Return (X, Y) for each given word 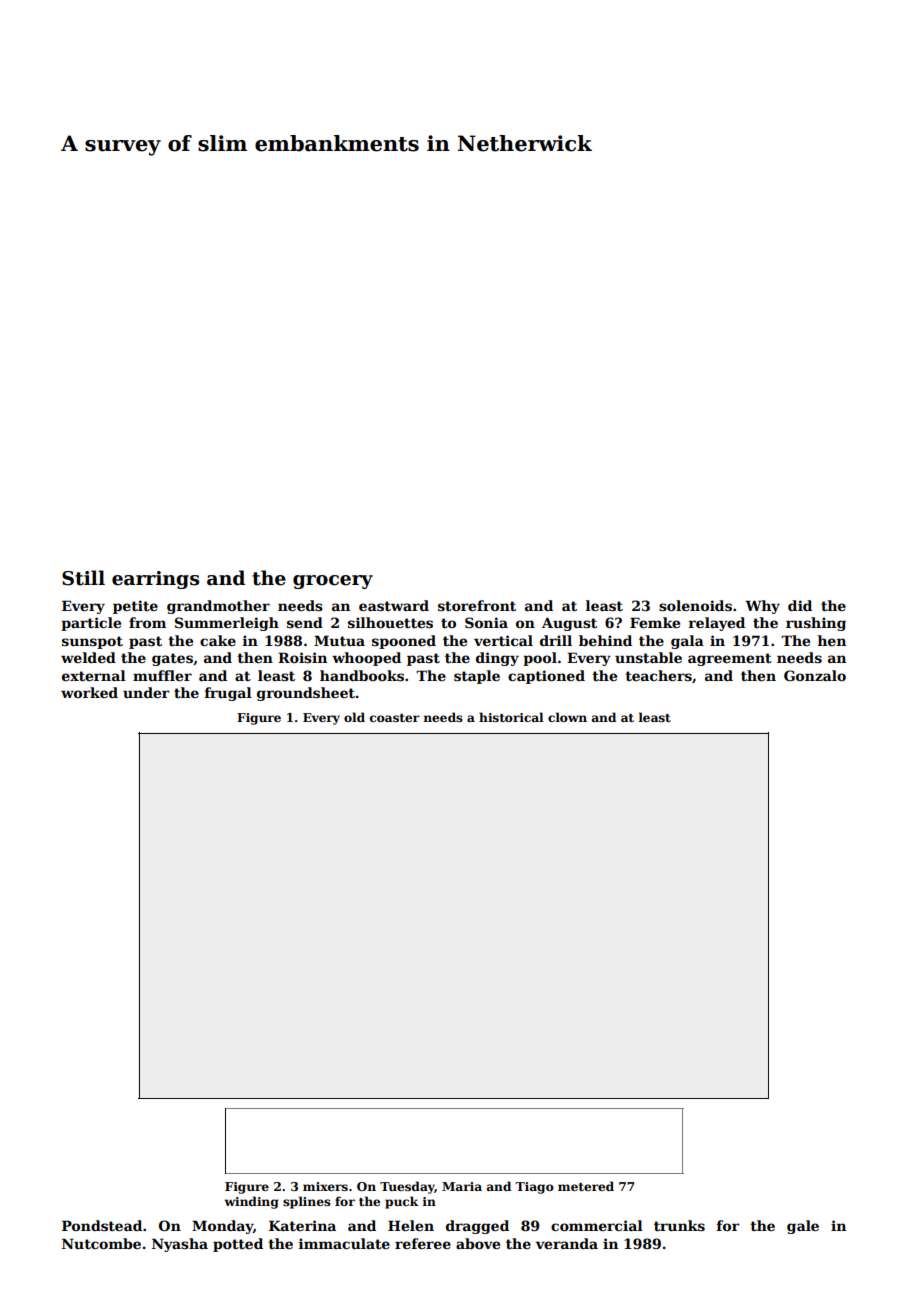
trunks (679, 1225)
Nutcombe (101, 1243)
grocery (333, 582)
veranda (567, 1243)
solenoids (695, 605)
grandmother (218, 607)
